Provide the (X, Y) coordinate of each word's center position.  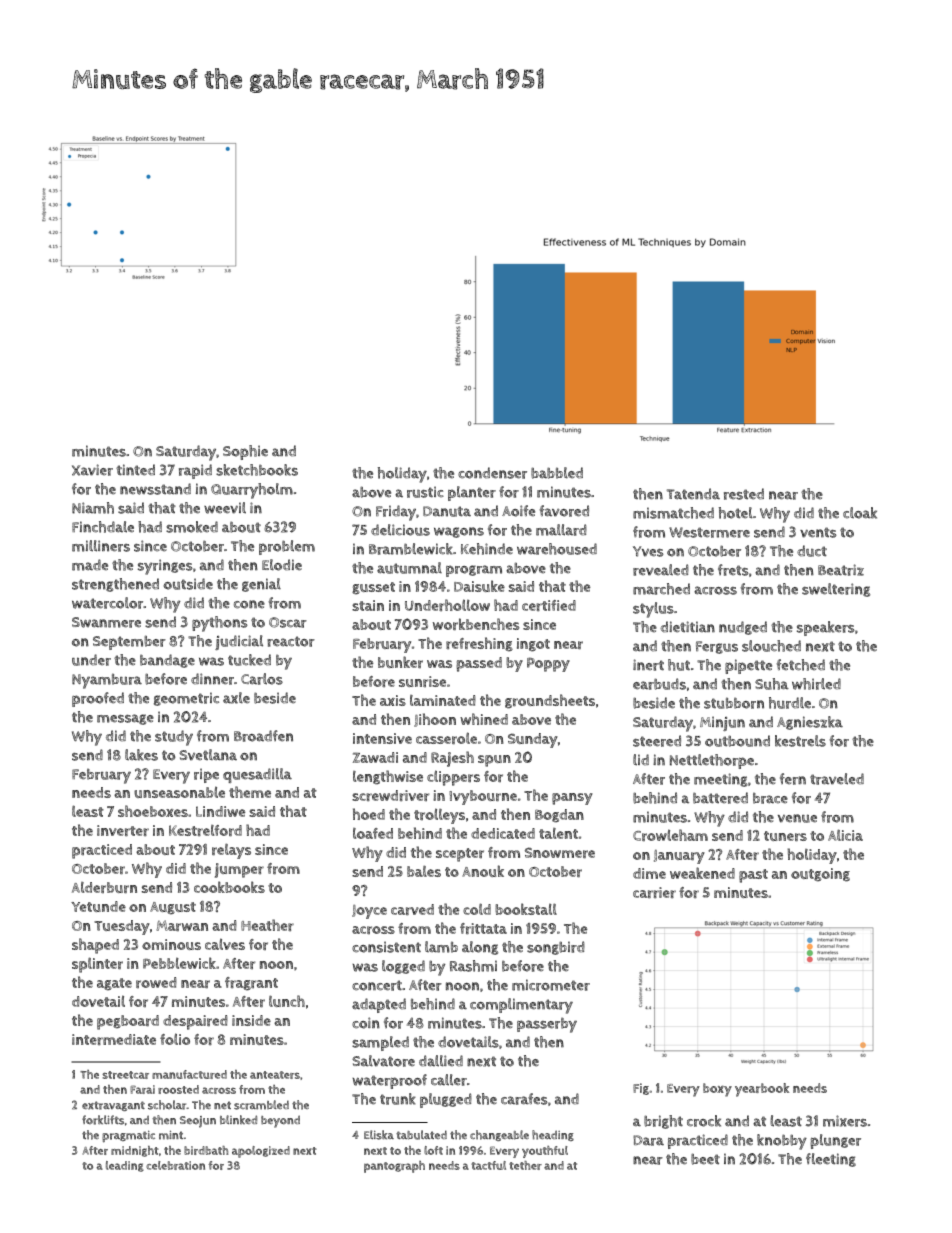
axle (236, 698)
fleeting (831, 1160)
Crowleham (670, 835)
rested (744, 494)
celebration (175, 1165)
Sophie (245, 452)
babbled (557, 473)
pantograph (394, 1167)
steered (657, 741)
